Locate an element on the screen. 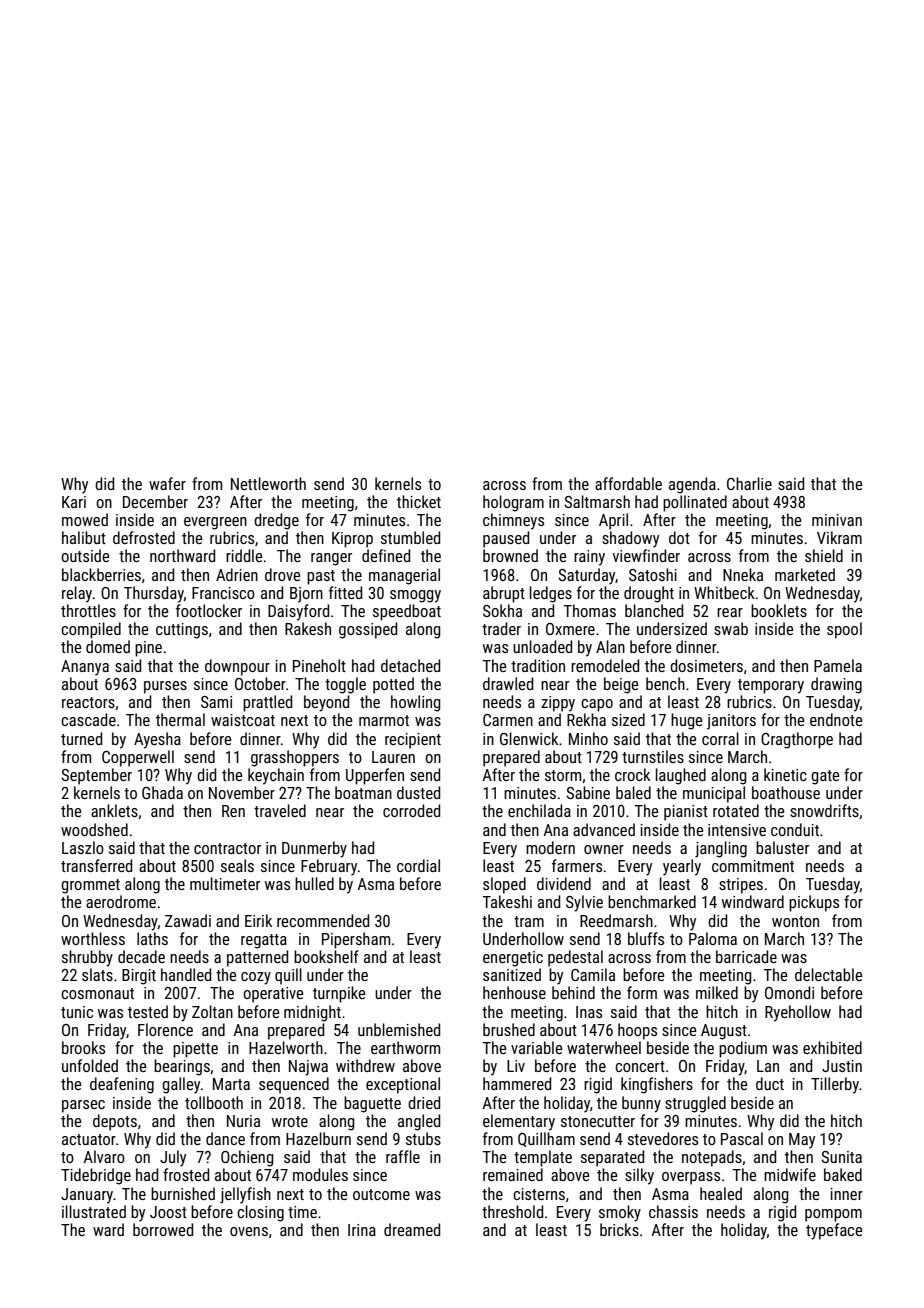 This screenshot has width=924, height=1308. Zawadi is located at coordinates (188, 920).
